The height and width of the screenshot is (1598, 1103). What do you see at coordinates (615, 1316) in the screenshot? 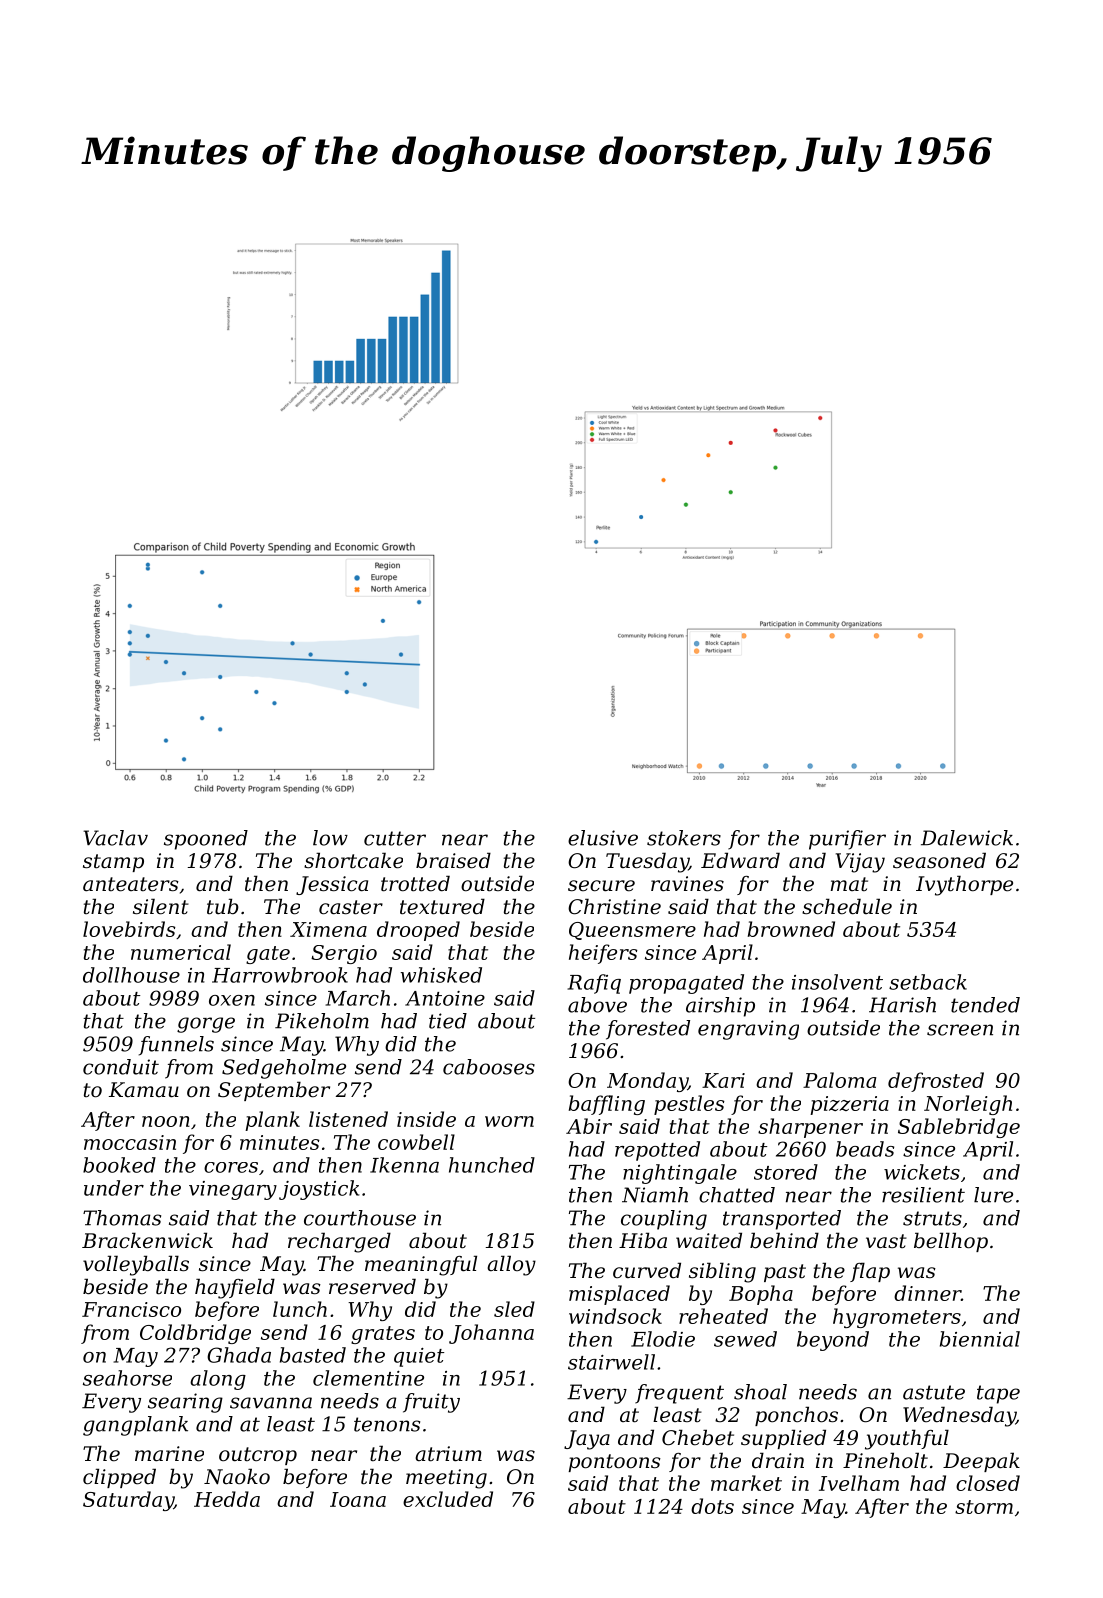
I see `windsock` at bounding box center [615, 1316].
